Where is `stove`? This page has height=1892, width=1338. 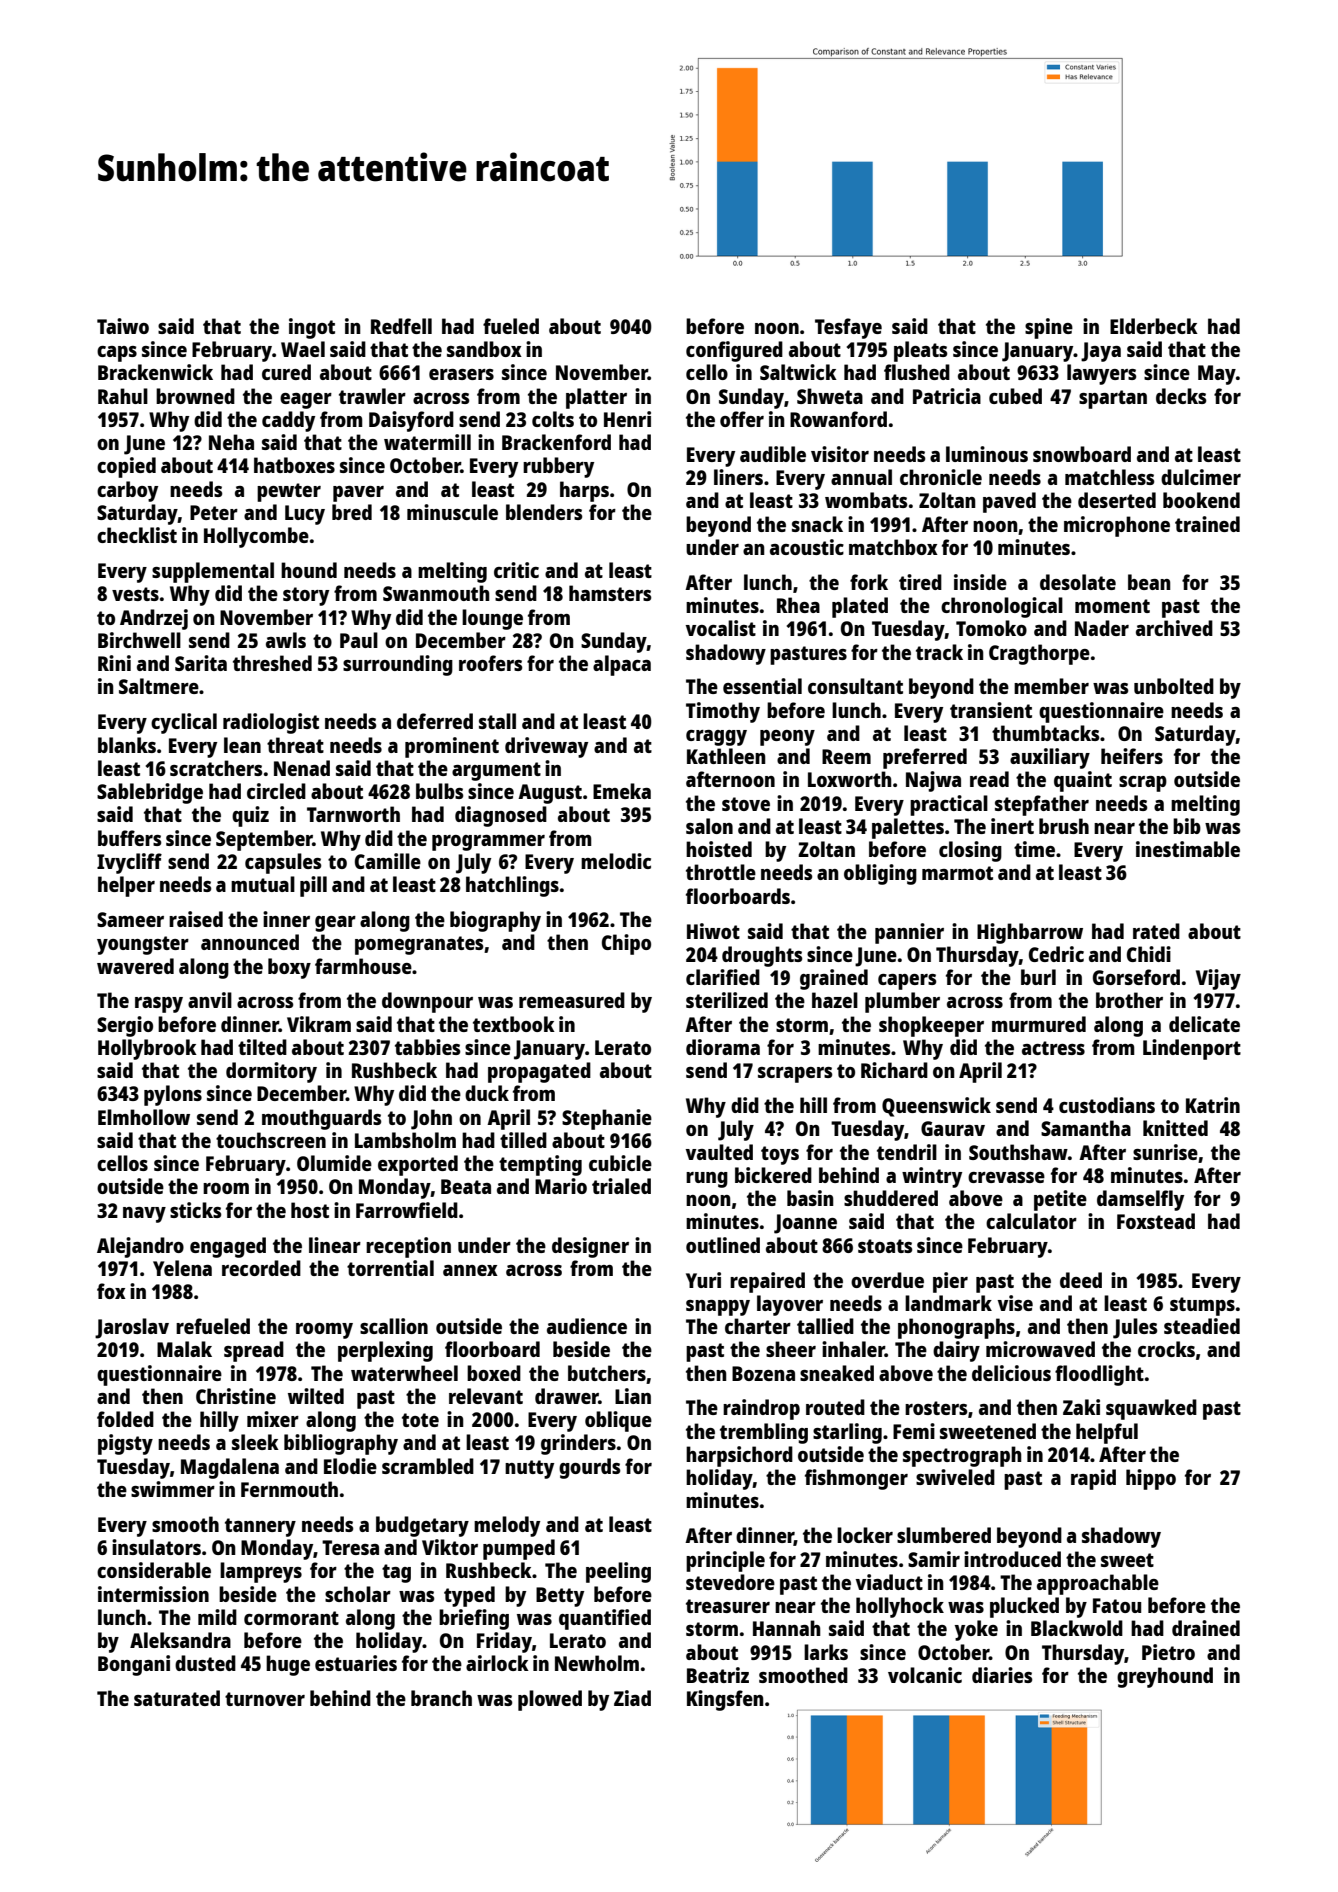 stove is located at coordinates (746, 804).
